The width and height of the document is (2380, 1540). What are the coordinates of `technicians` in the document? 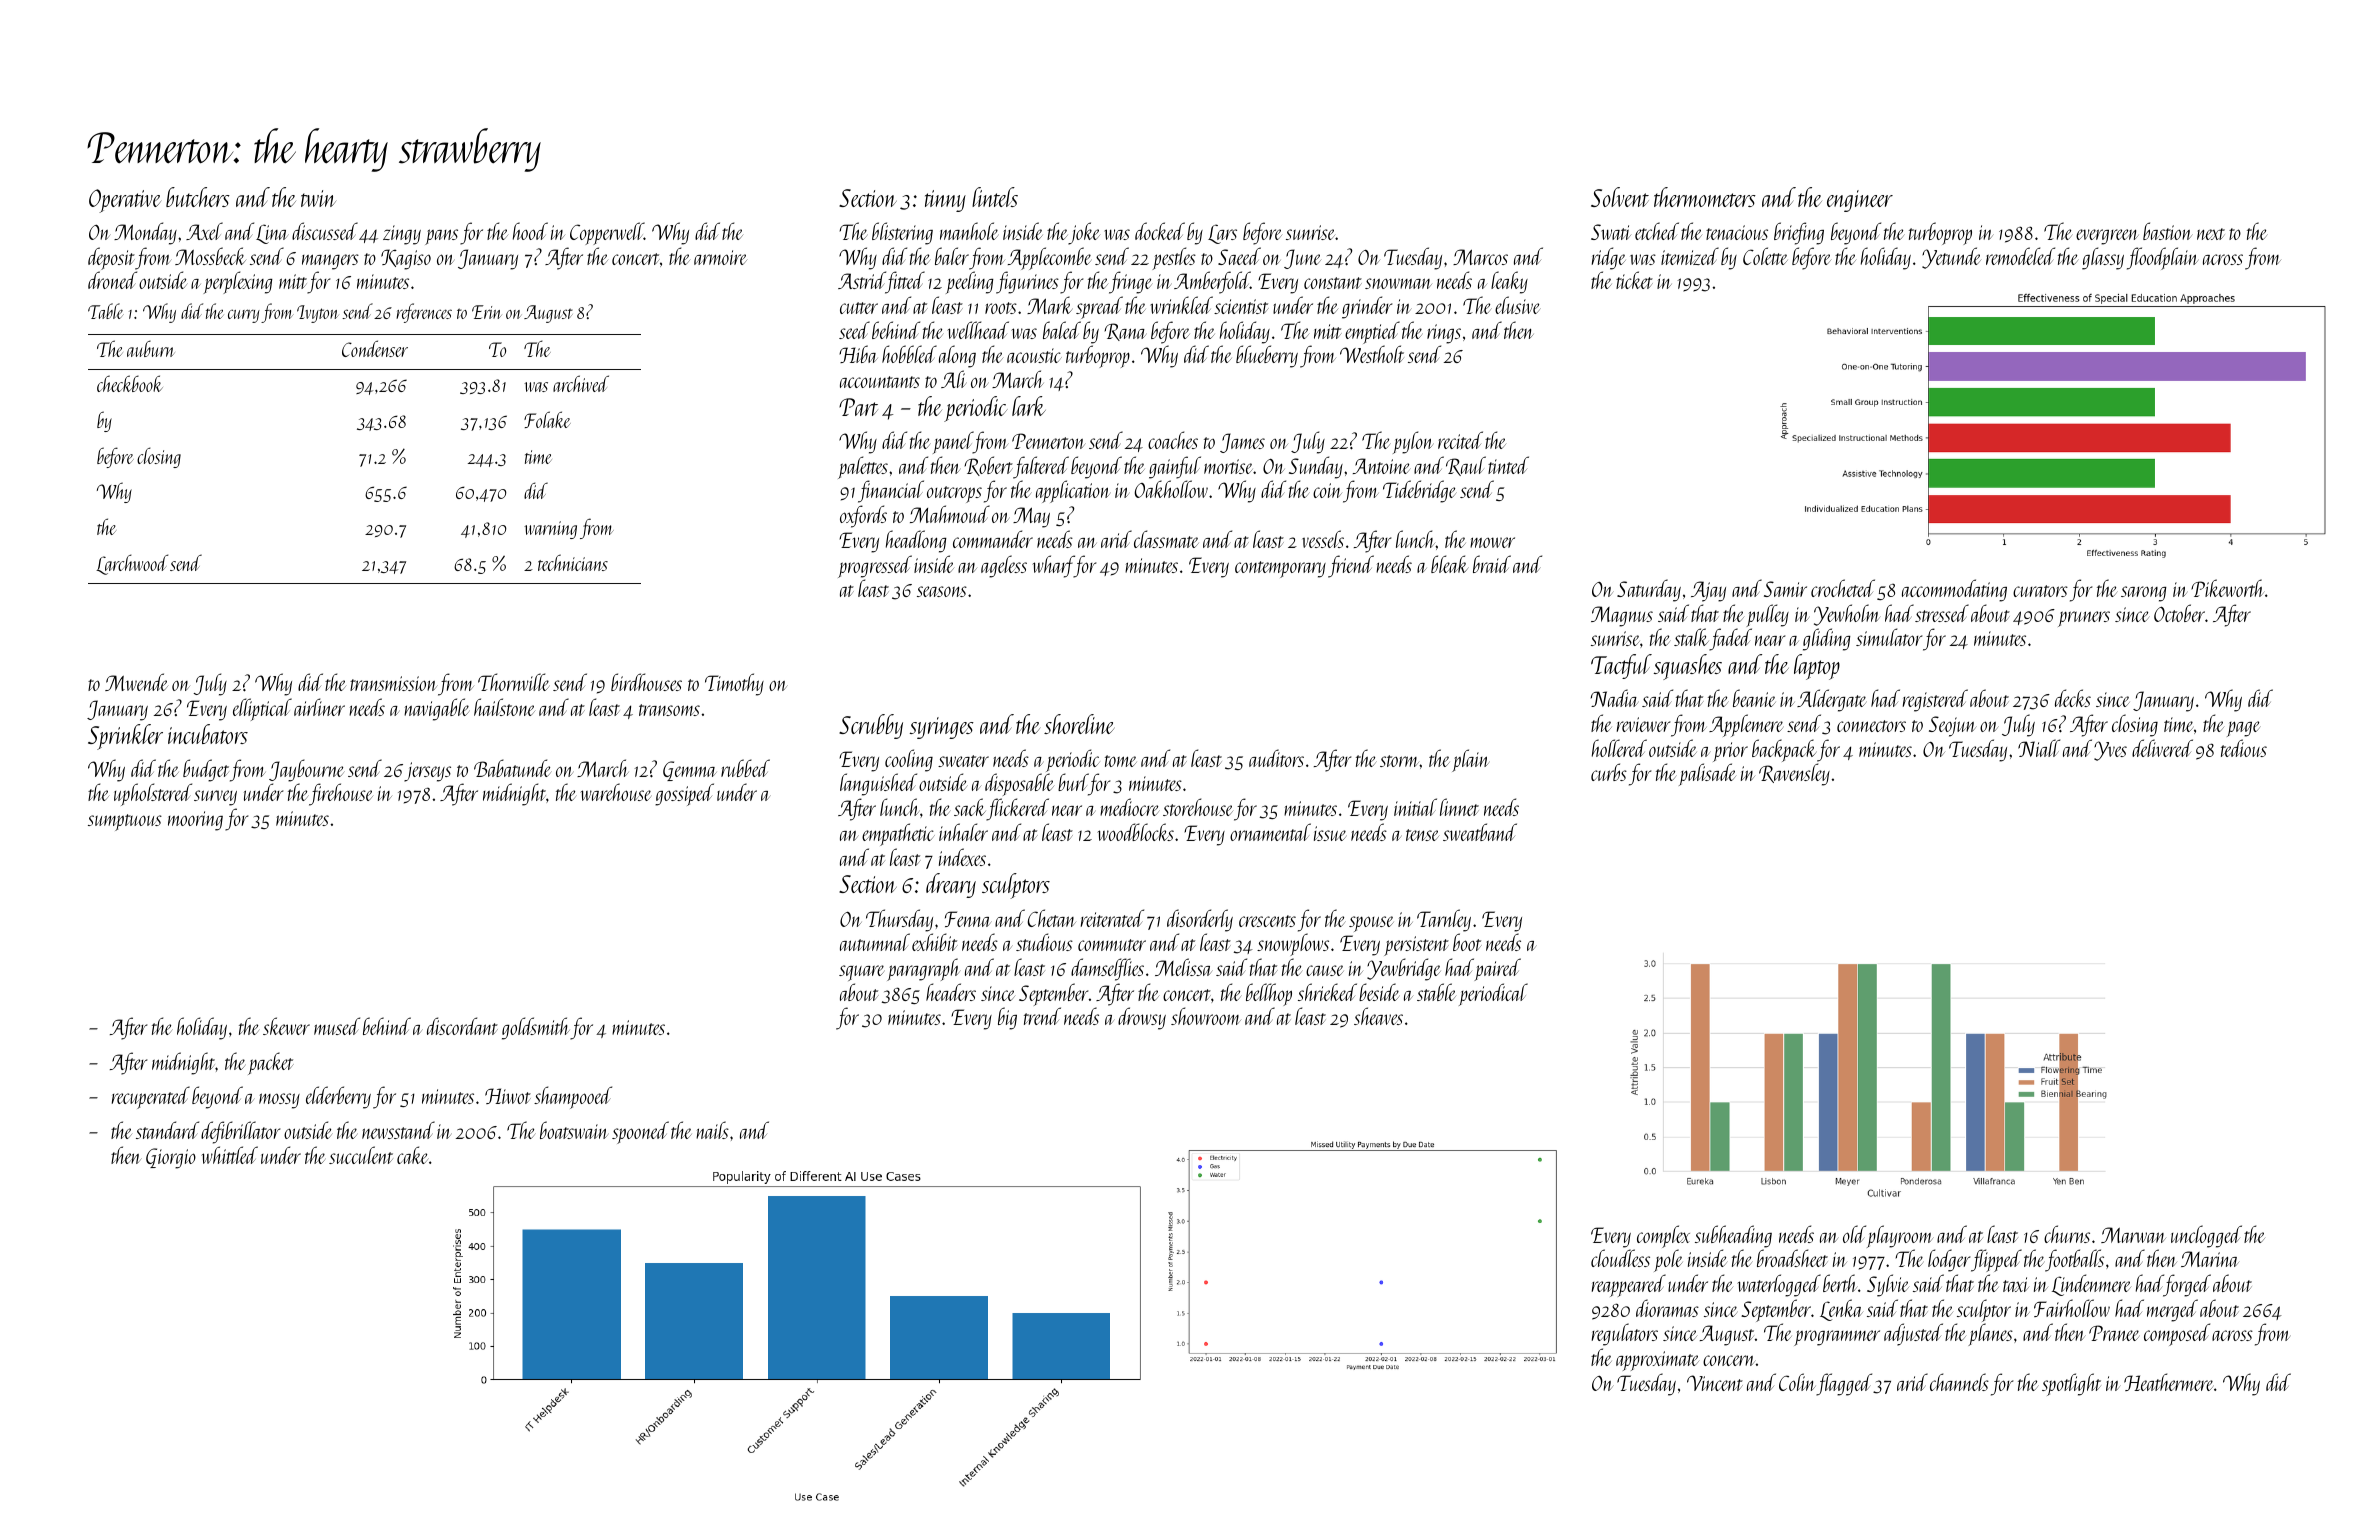 It's located at (573, 562).
